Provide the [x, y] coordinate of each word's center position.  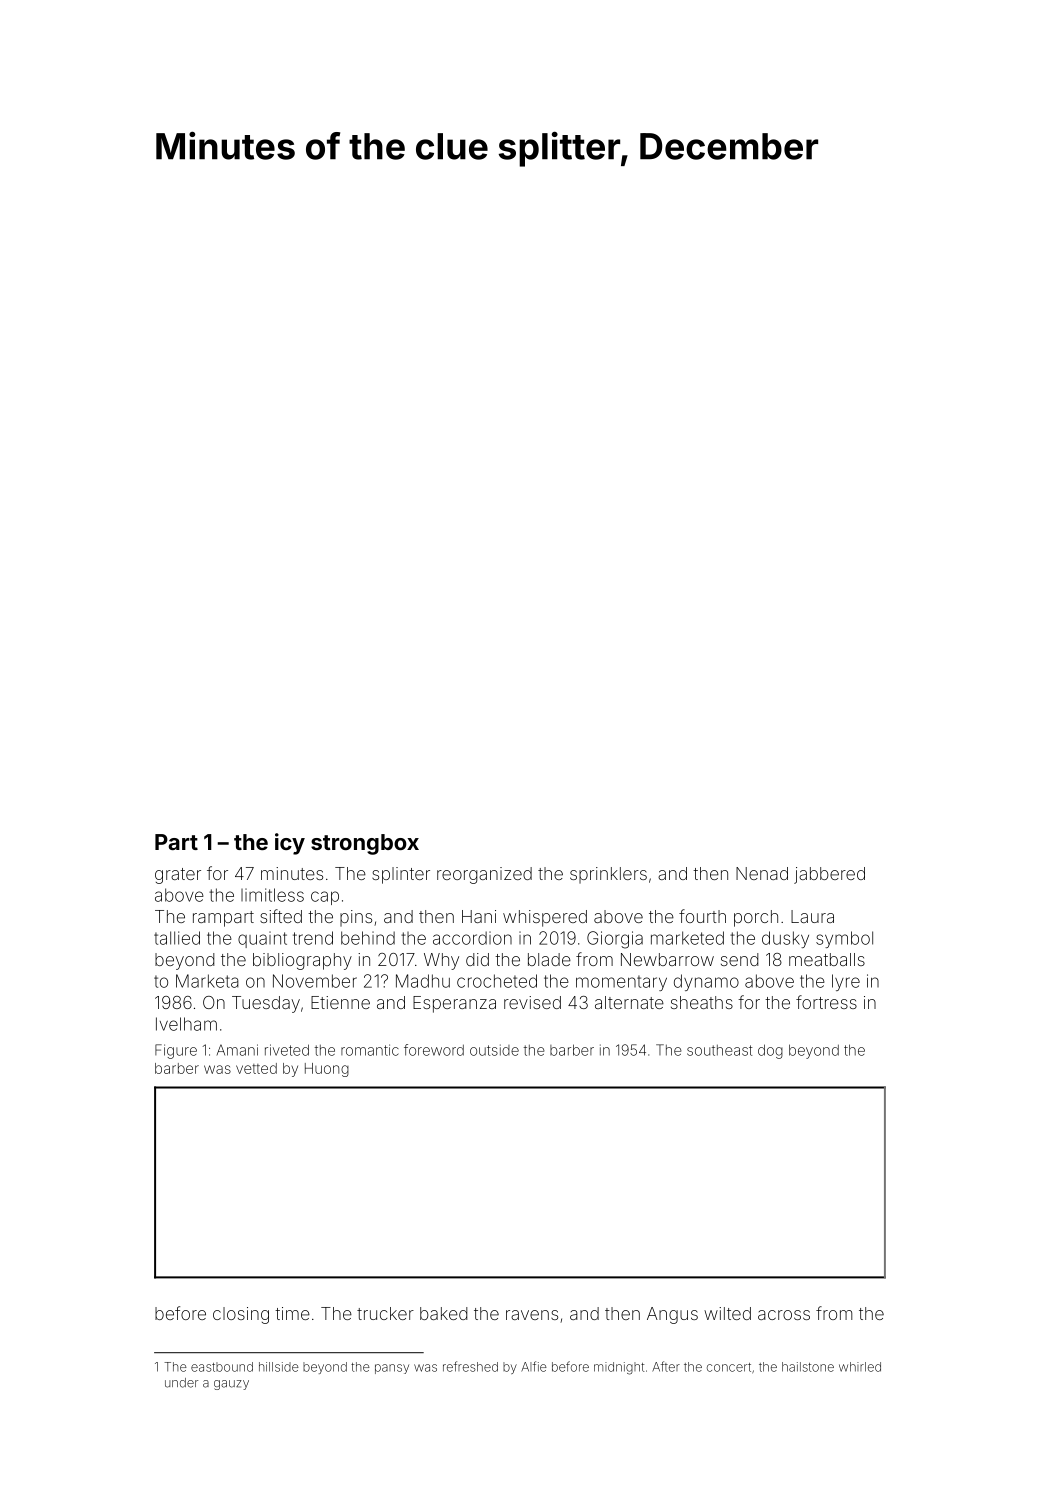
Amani [237, 1050]
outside [494, 1050]
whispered [545, 918]
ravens [532, 1315]
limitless [272, 895]
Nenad [762, 873]
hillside [279, 1367]
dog [770, 1051]
